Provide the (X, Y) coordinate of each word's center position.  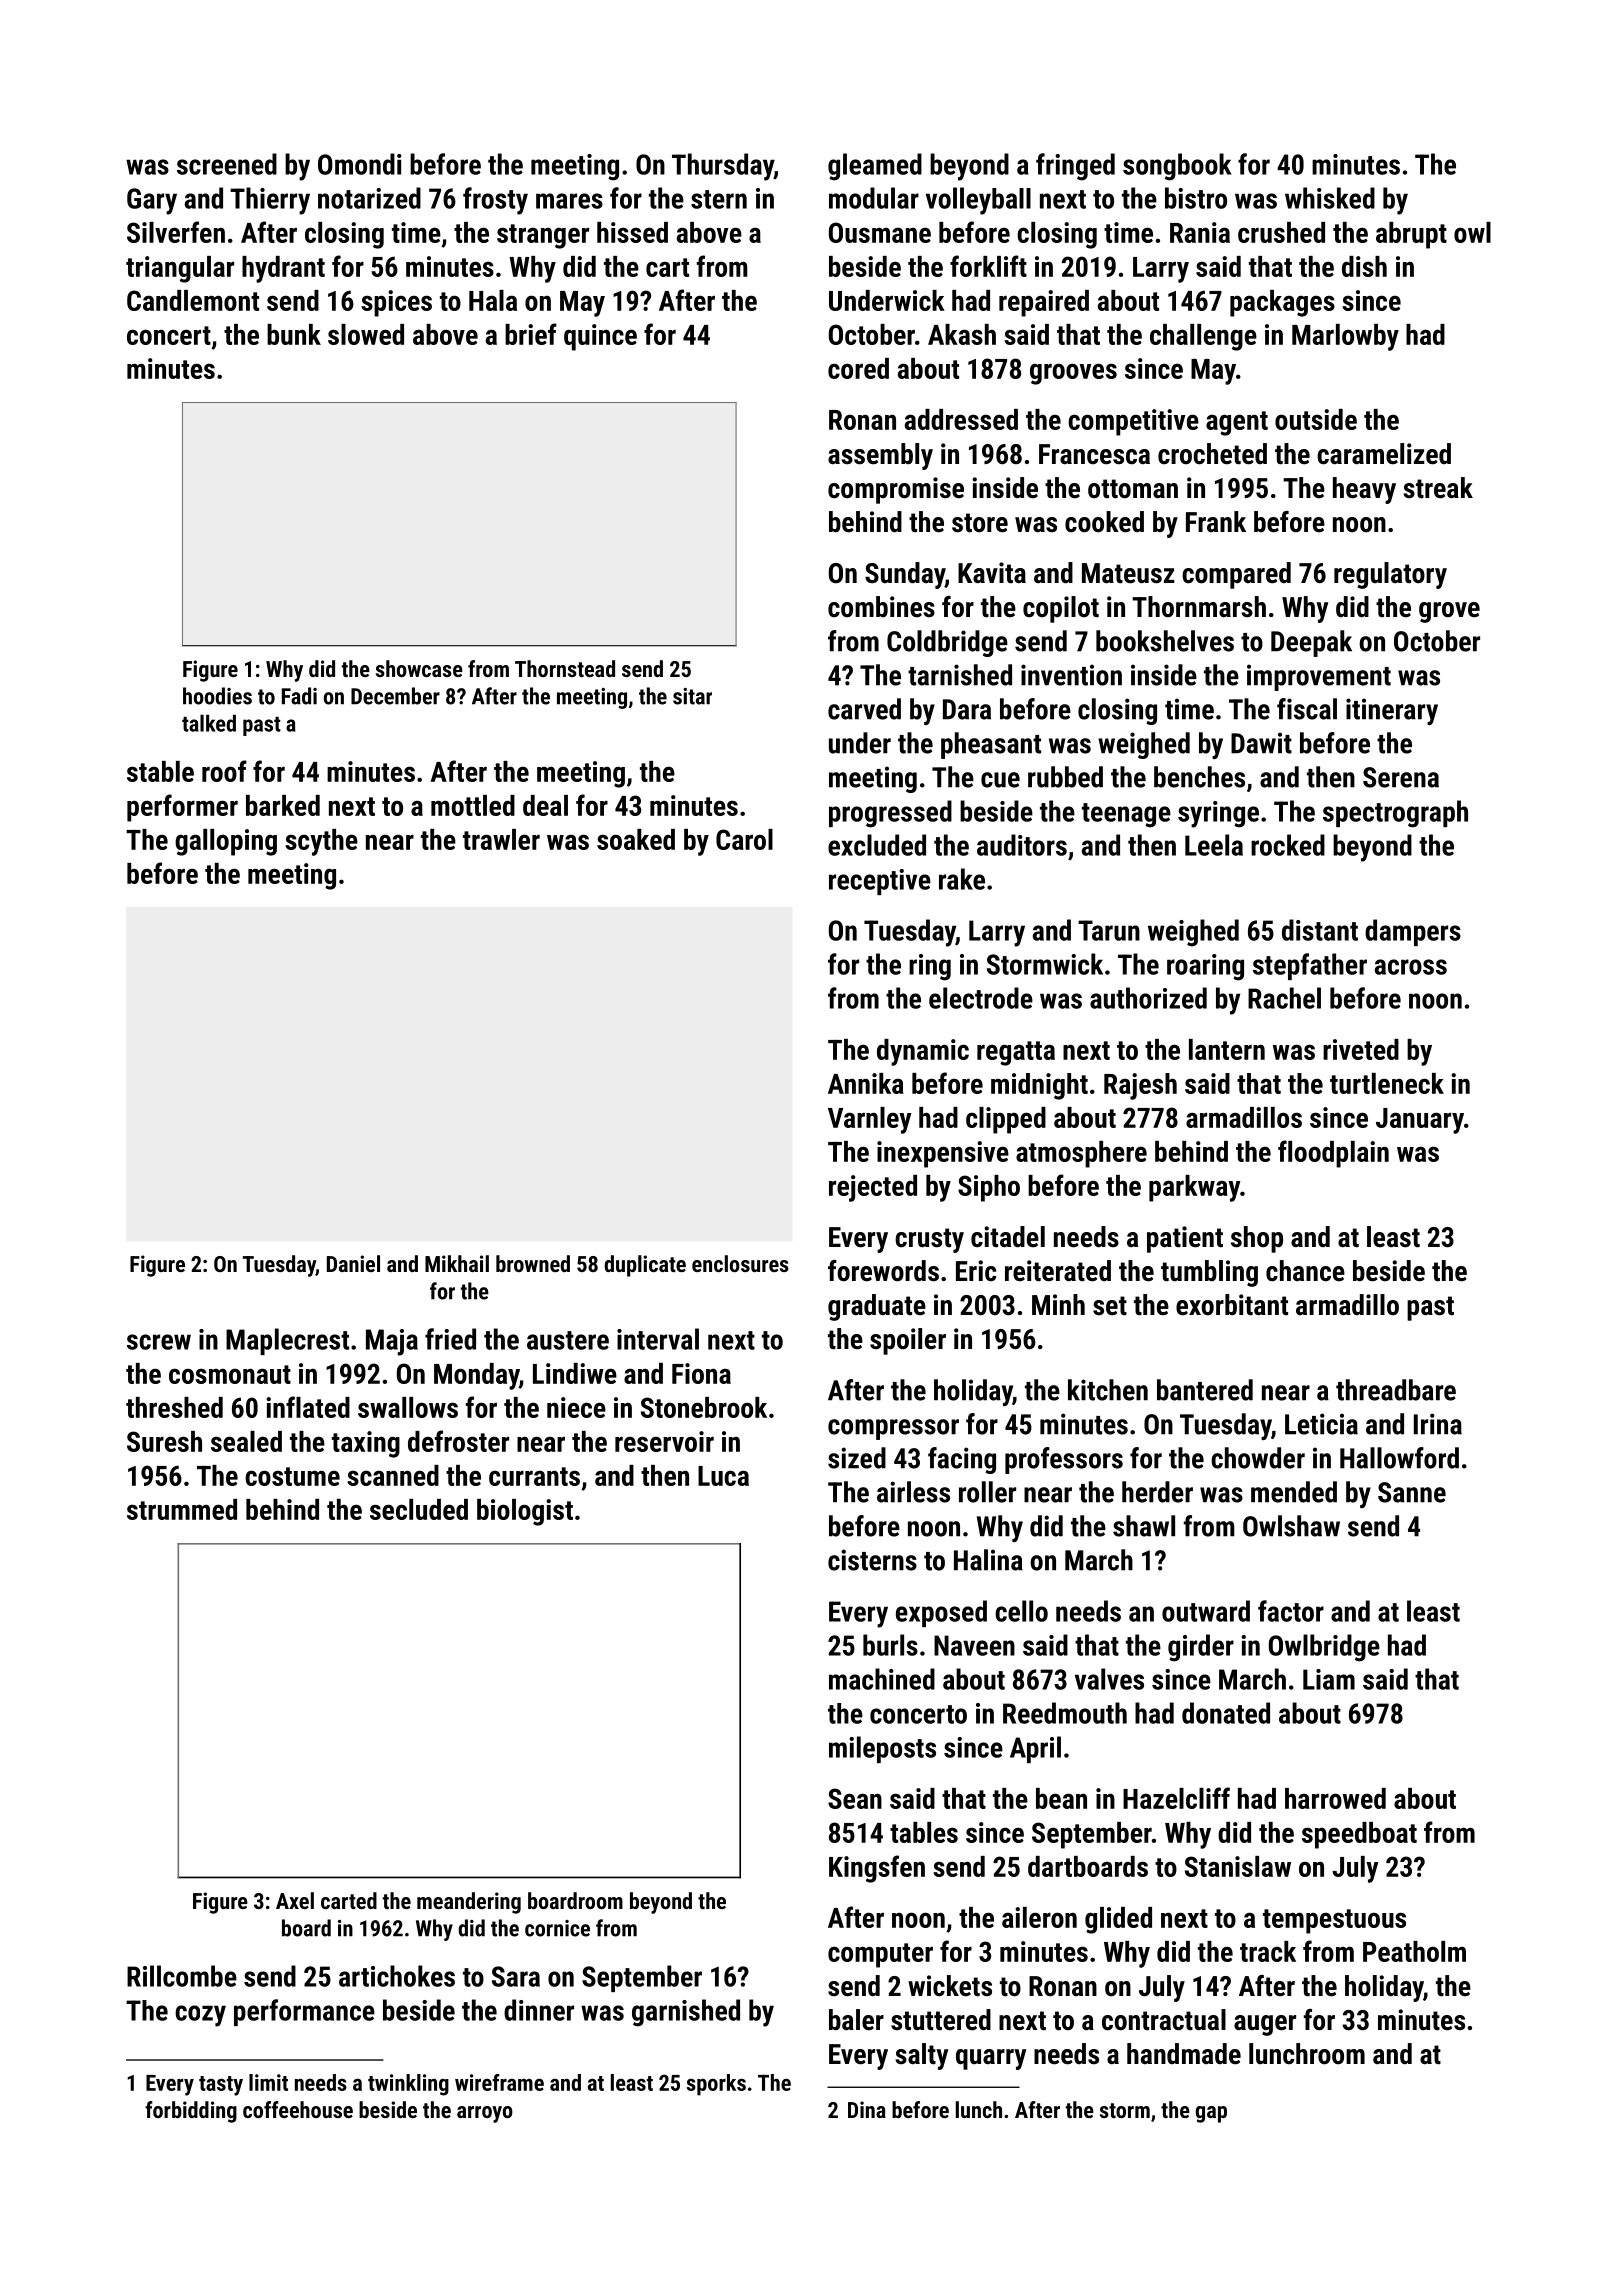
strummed (182, 1509)
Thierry (270, 201)
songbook (1177, 167)
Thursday (723, 167)
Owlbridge (1324, 1648)
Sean (855, 1798)
